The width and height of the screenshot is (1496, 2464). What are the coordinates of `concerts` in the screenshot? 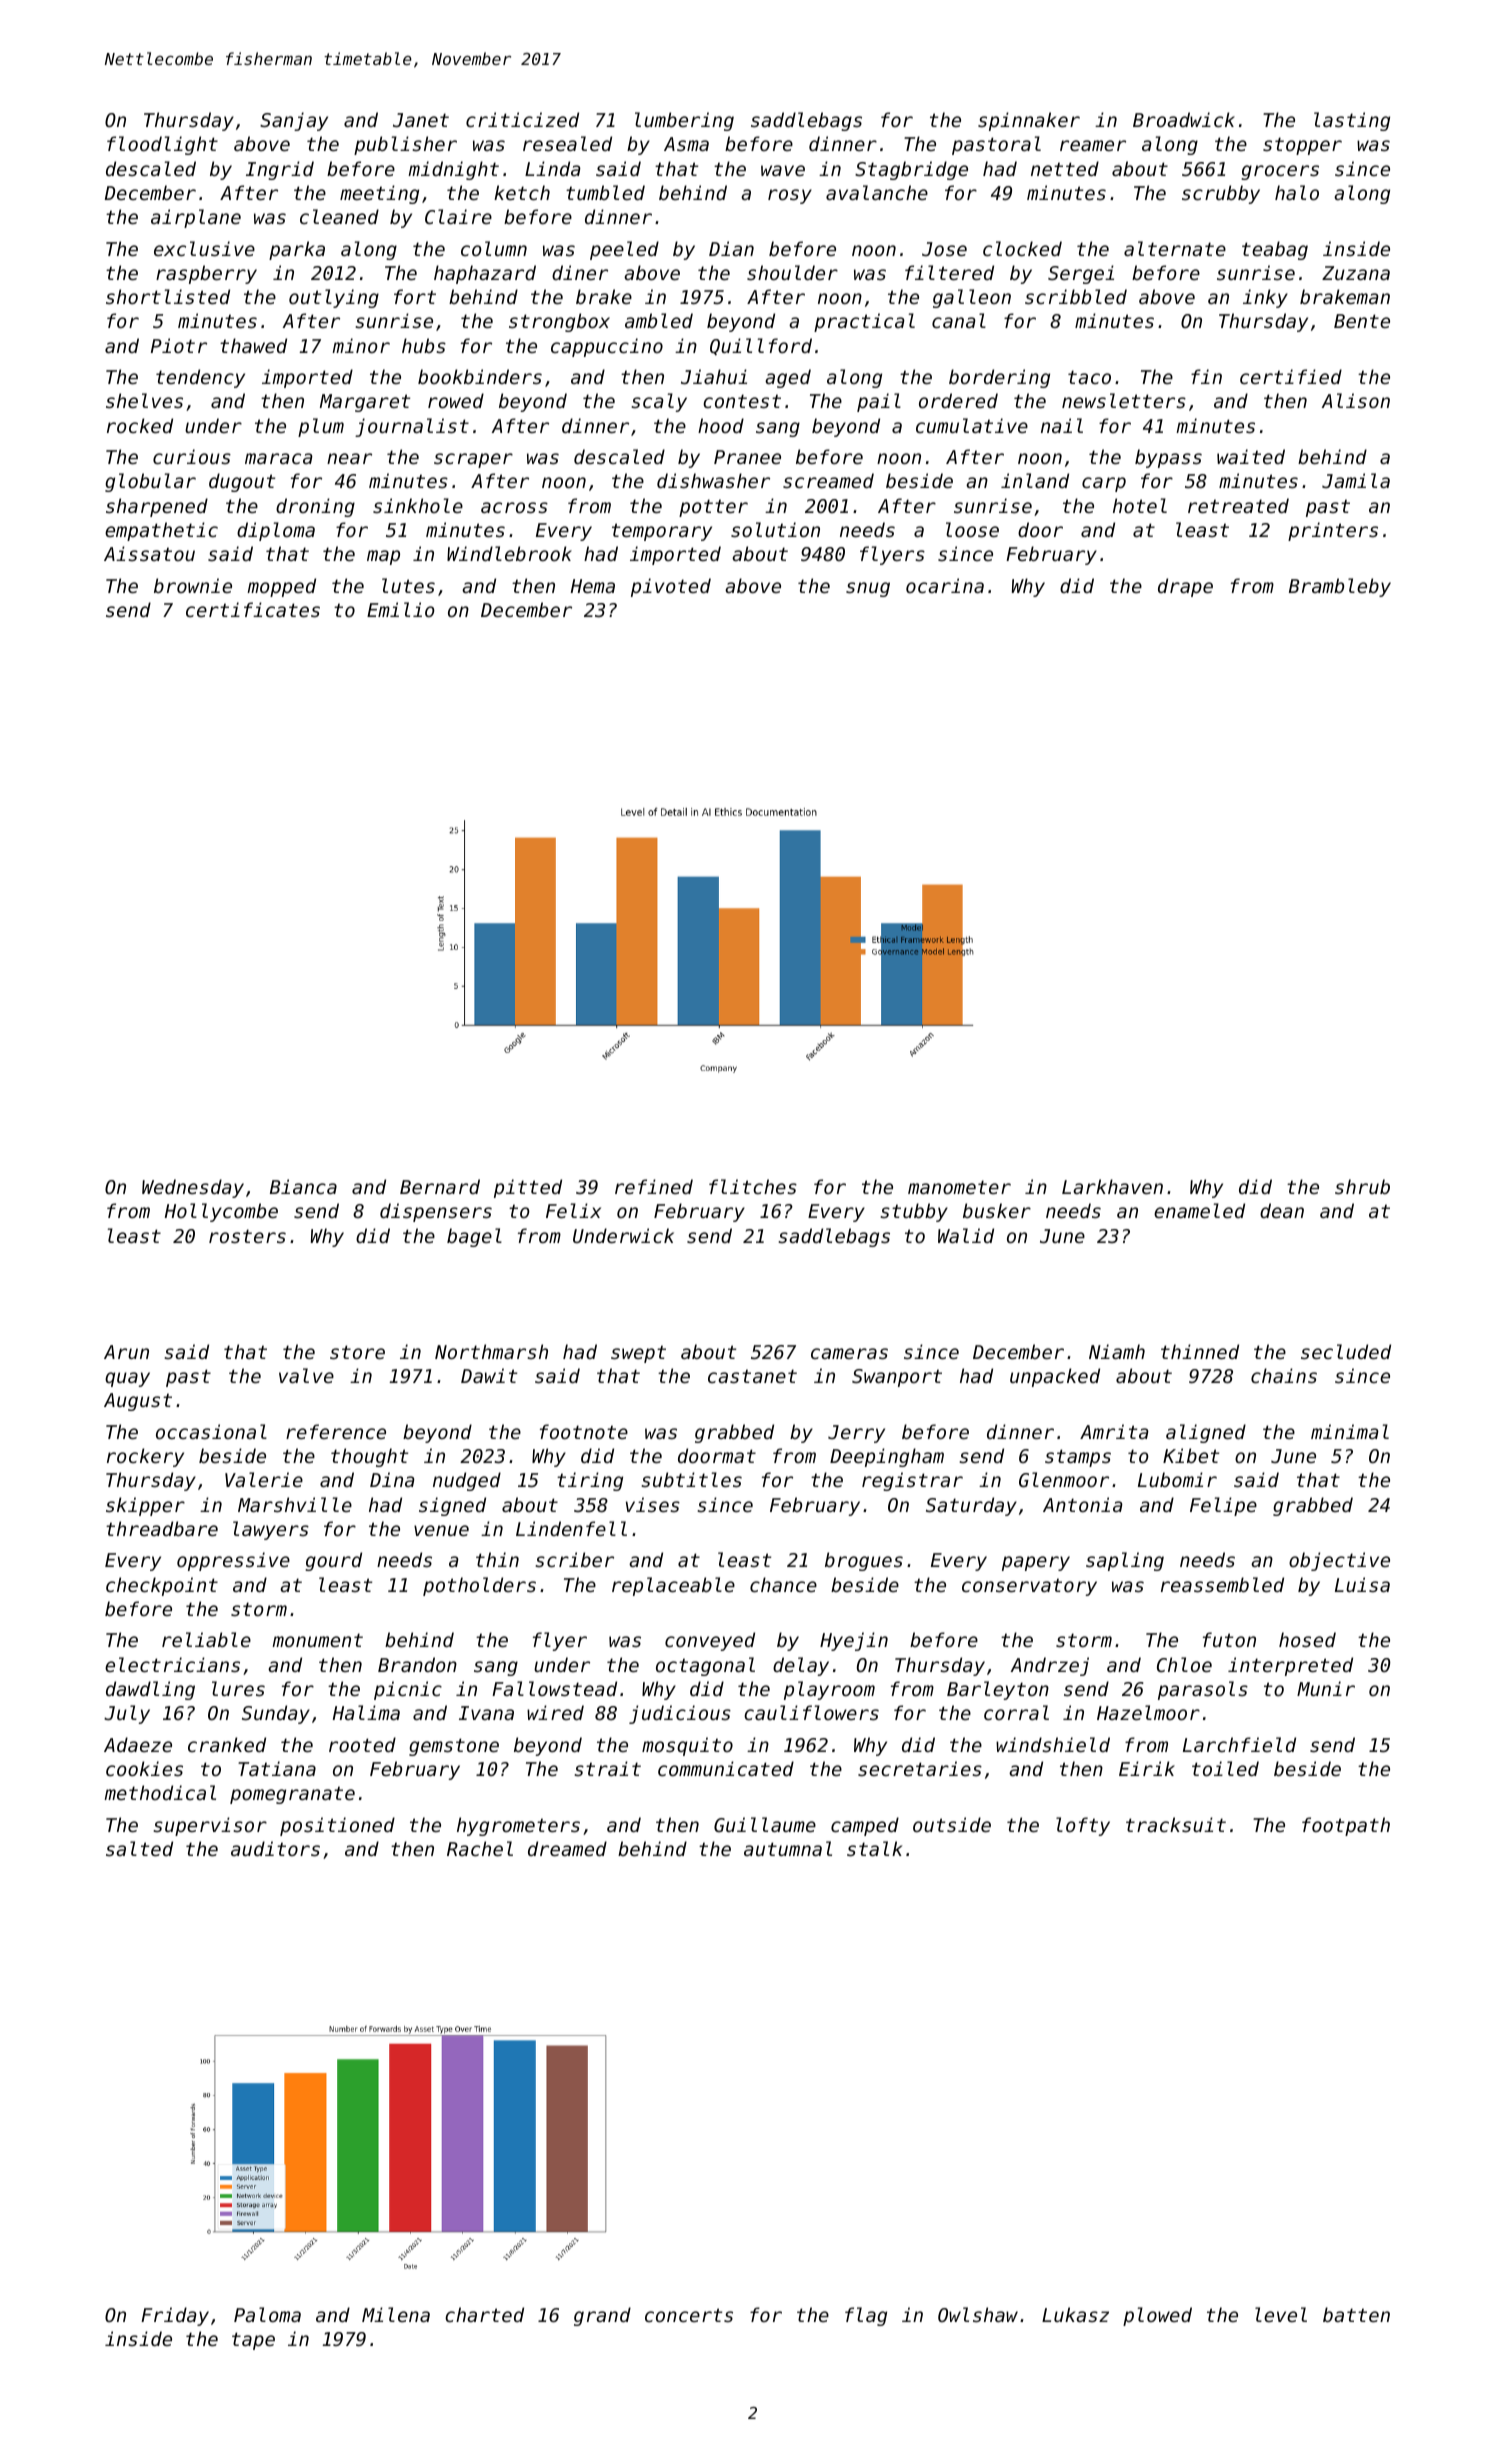 It's located at (689, 2315).
